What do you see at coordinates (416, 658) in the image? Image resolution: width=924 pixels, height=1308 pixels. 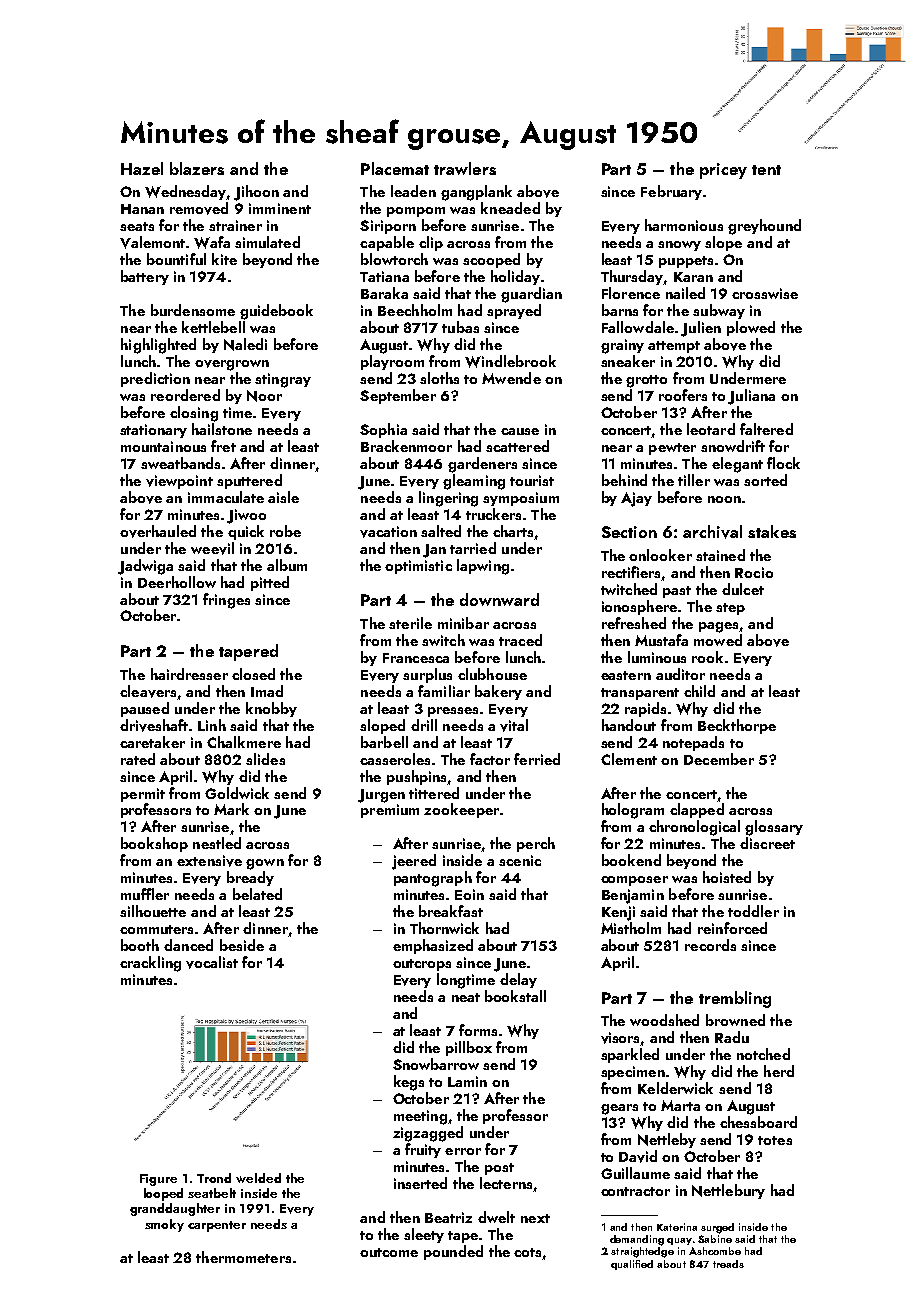 I see `Francesca` at bounding box center [416, 658].
